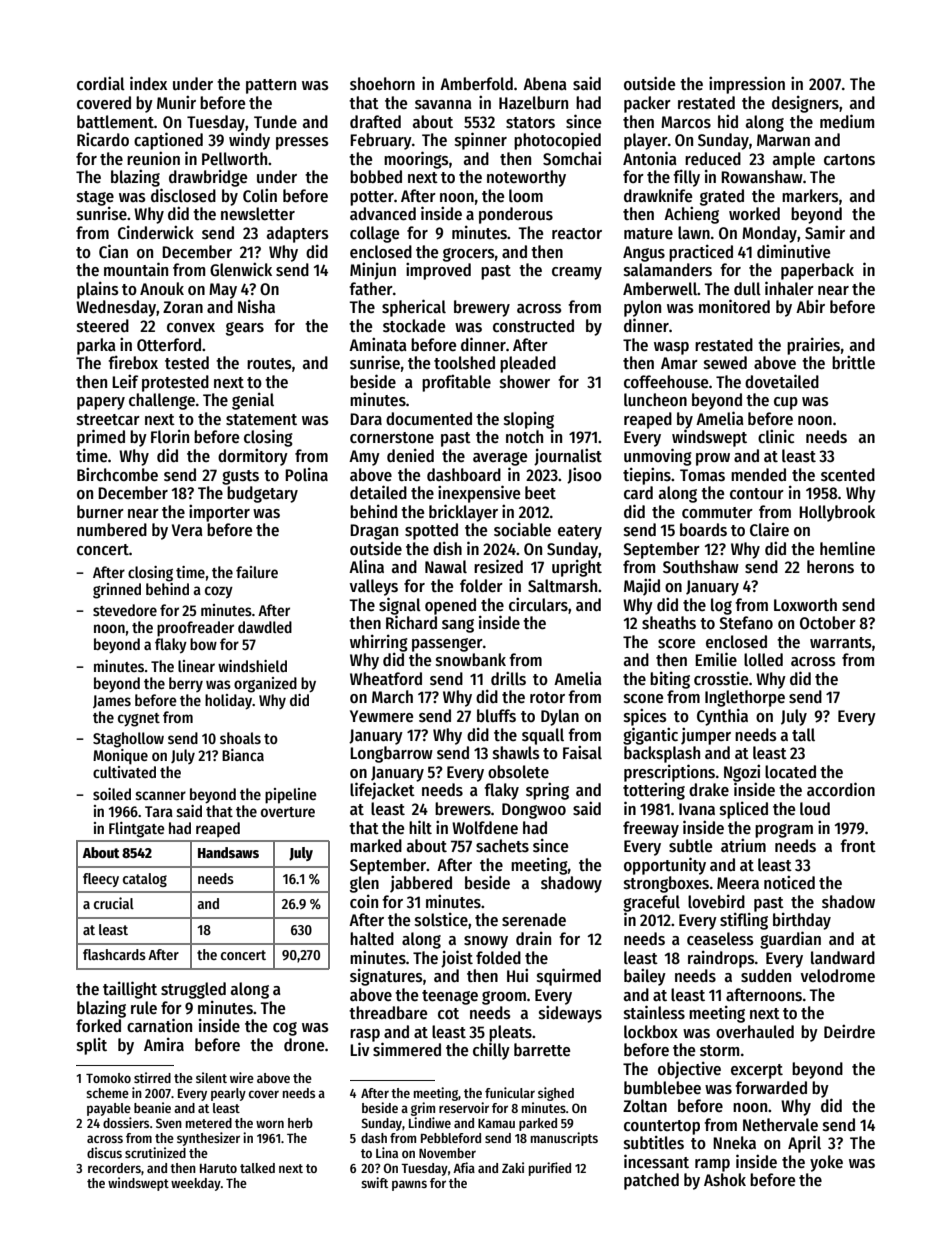 Image resolution: width=952 pixels, height=1233 pixels. What do you see at coordinates (257, 572) in the screenshot?
I see `failure` at bounding box center [257, 572].
